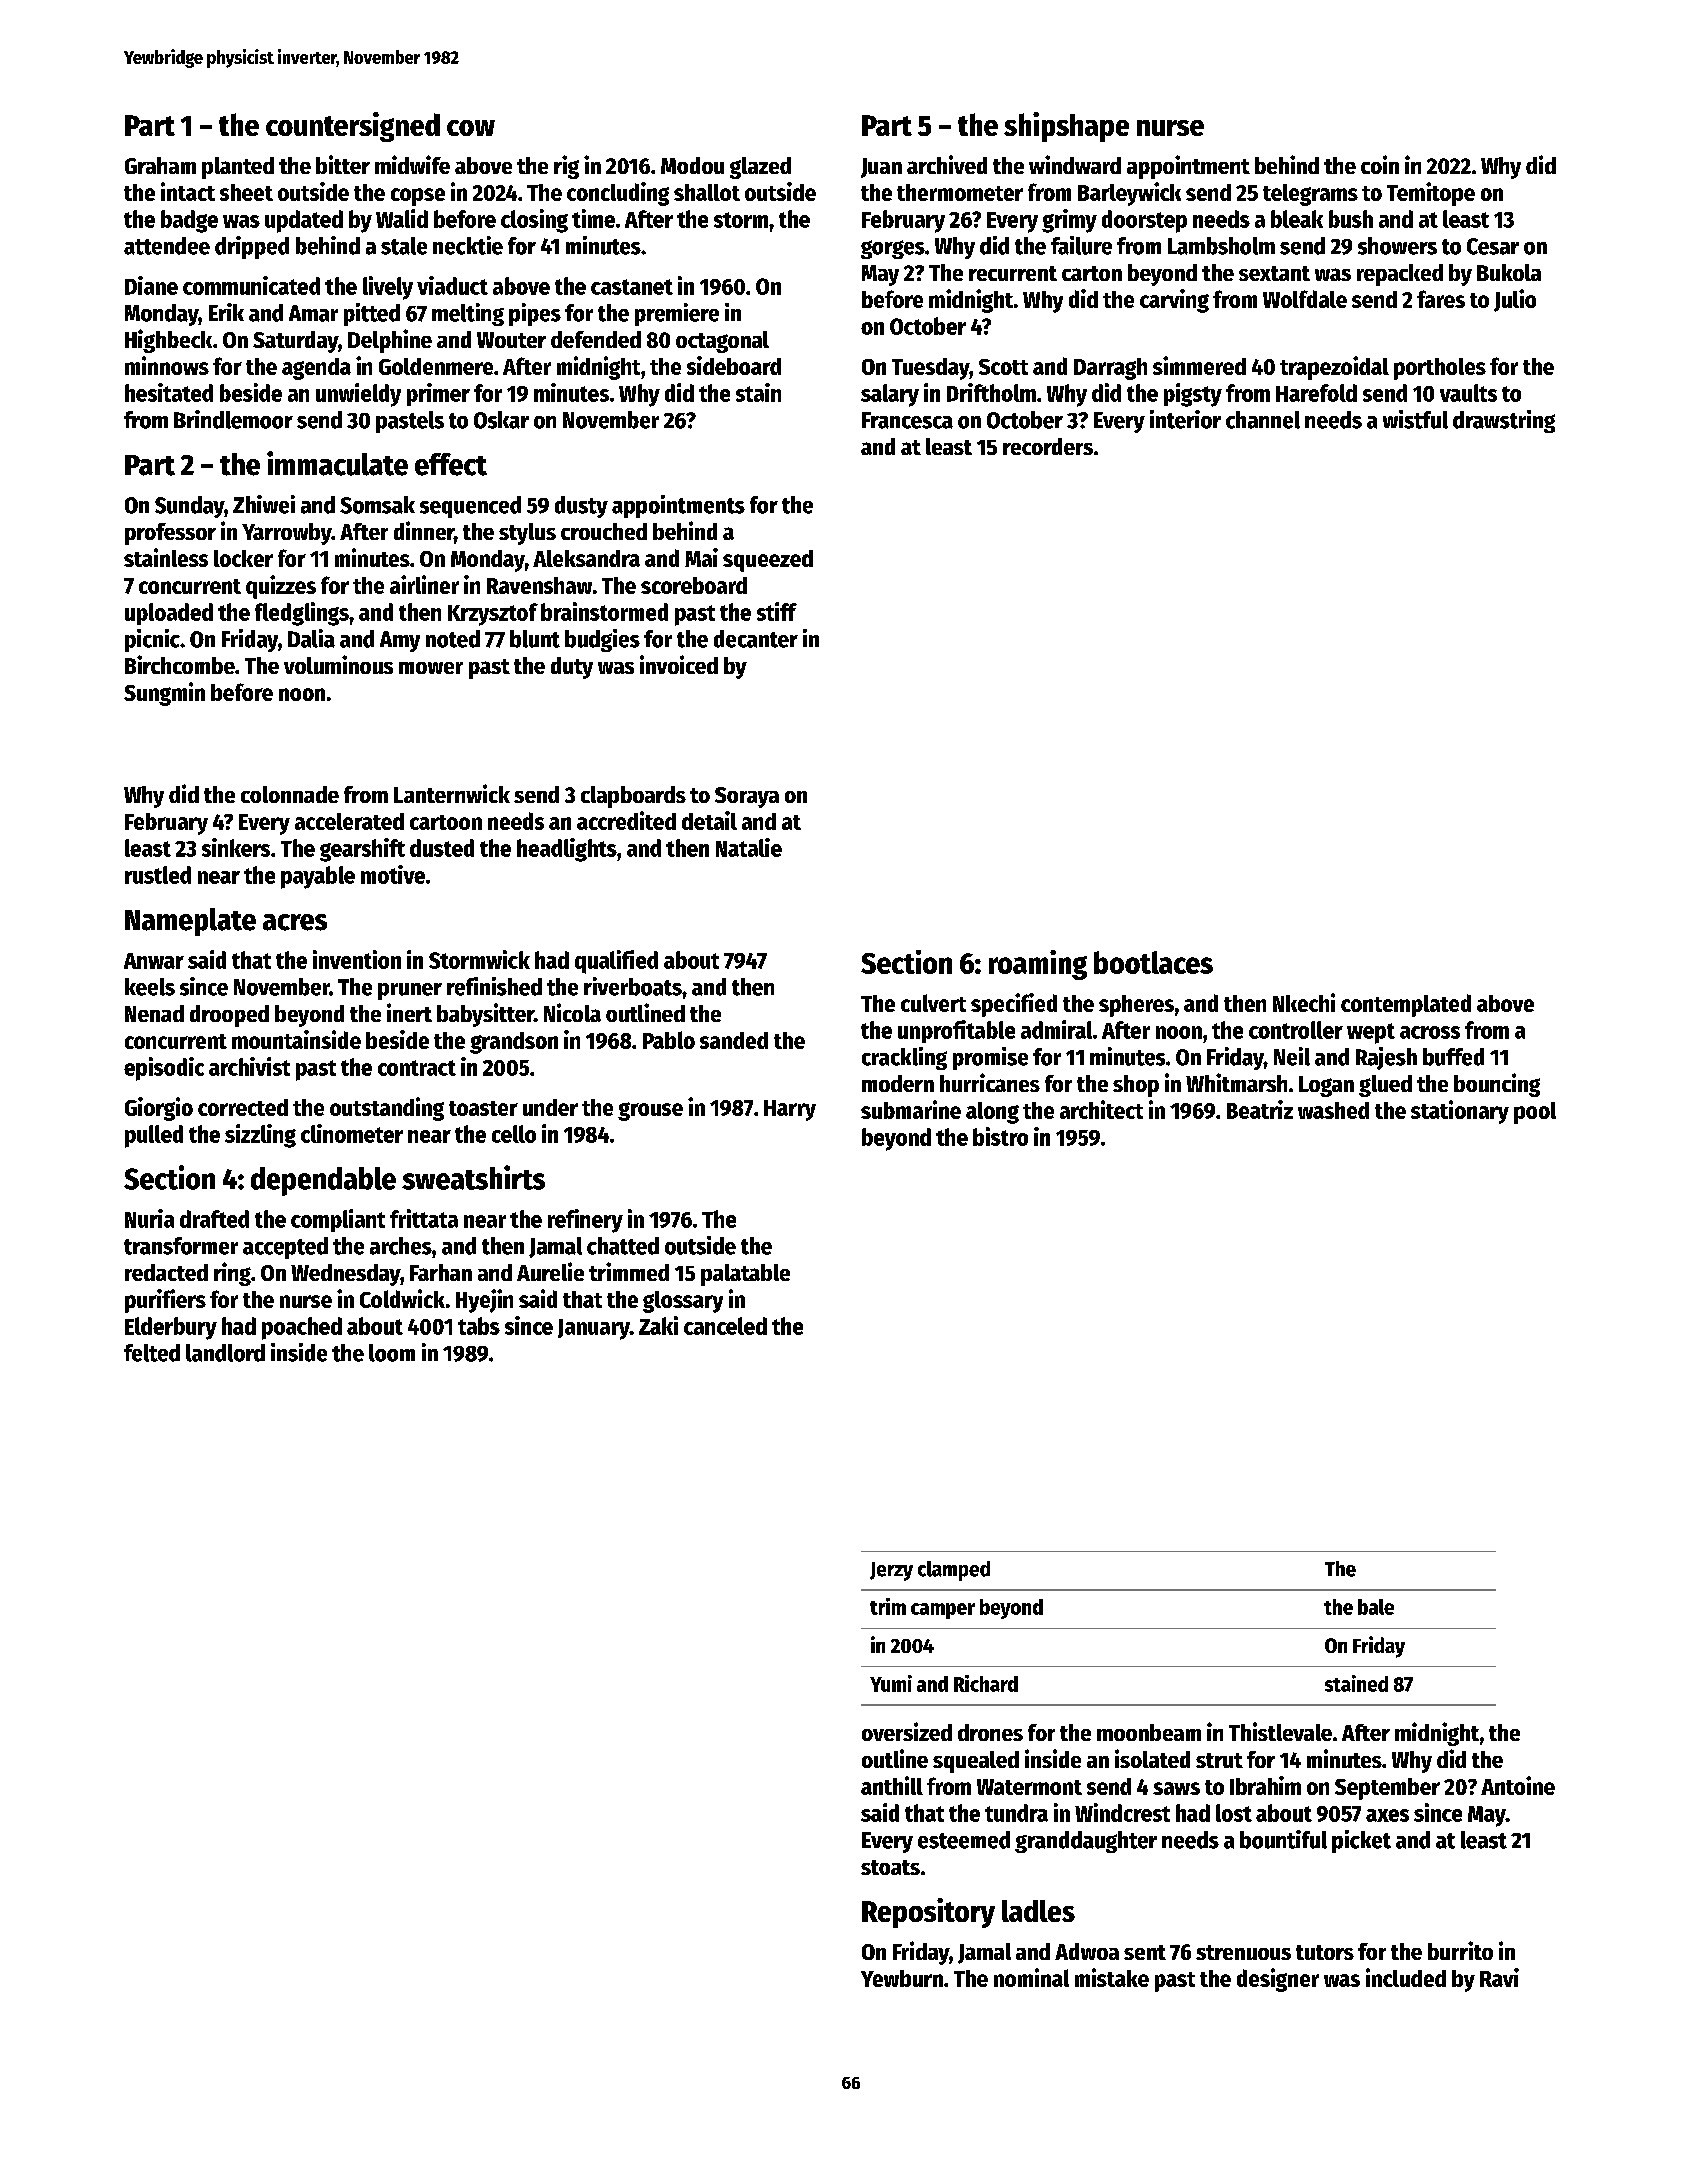  Describe the element at coordinates (238, 168) in the screenshot. I see `planted` at that location.
